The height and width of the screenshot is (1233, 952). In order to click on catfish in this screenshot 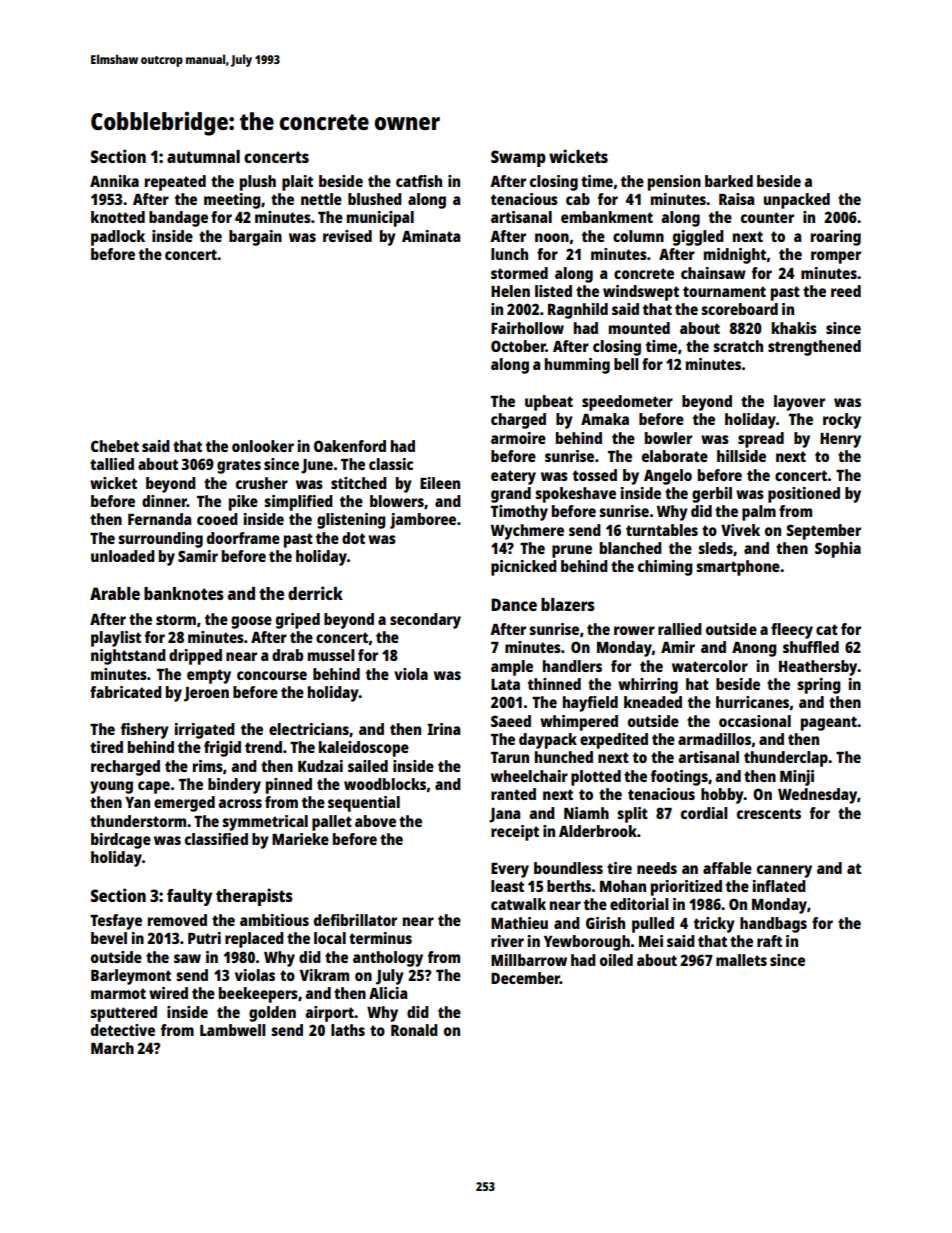, I will do `click(419, 181)`.
